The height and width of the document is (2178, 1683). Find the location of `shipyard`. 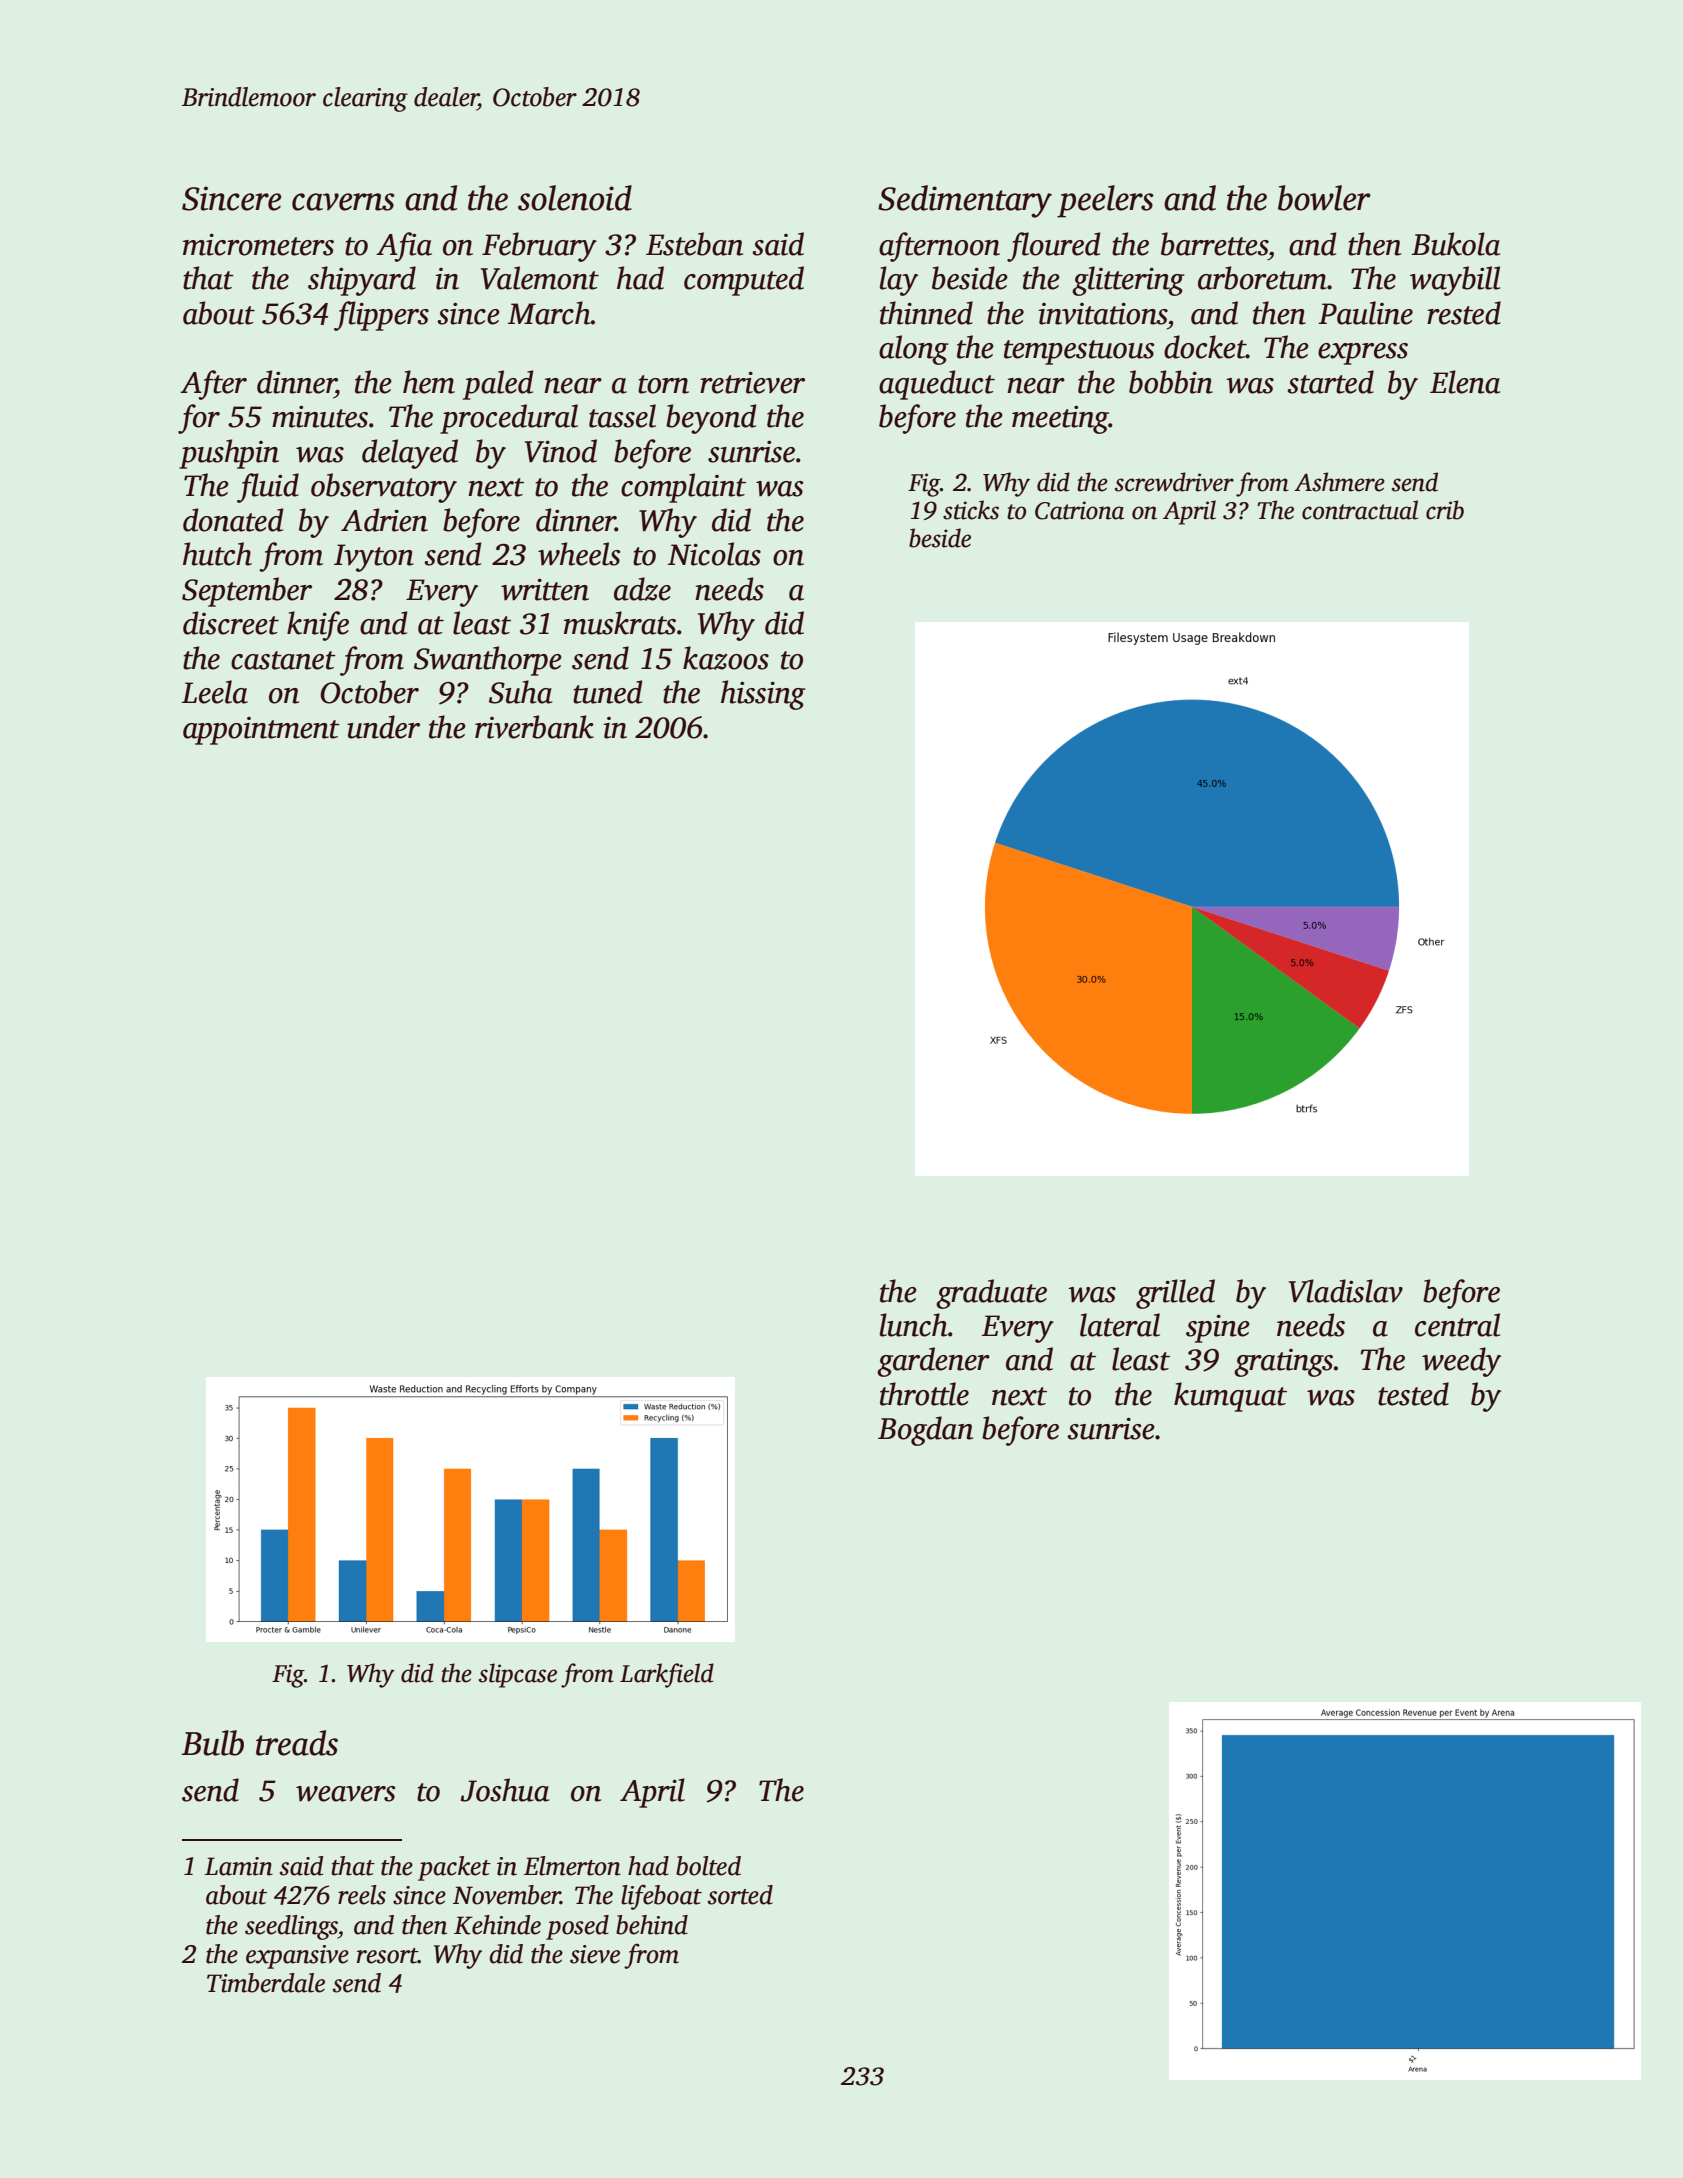

shipyard is located at coordinates (362, 281).
